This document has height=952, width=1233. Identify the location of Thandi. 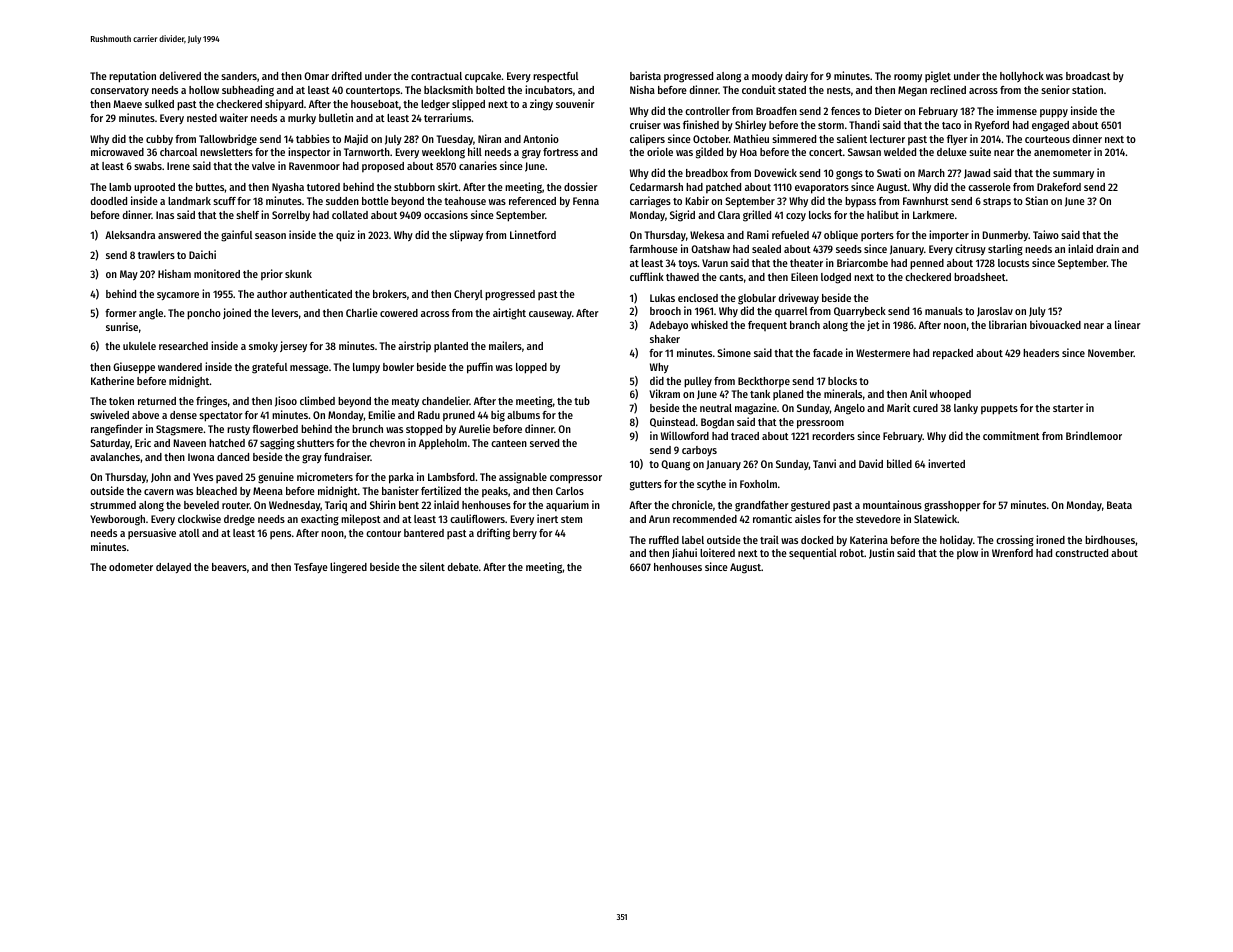
(864, 124).
